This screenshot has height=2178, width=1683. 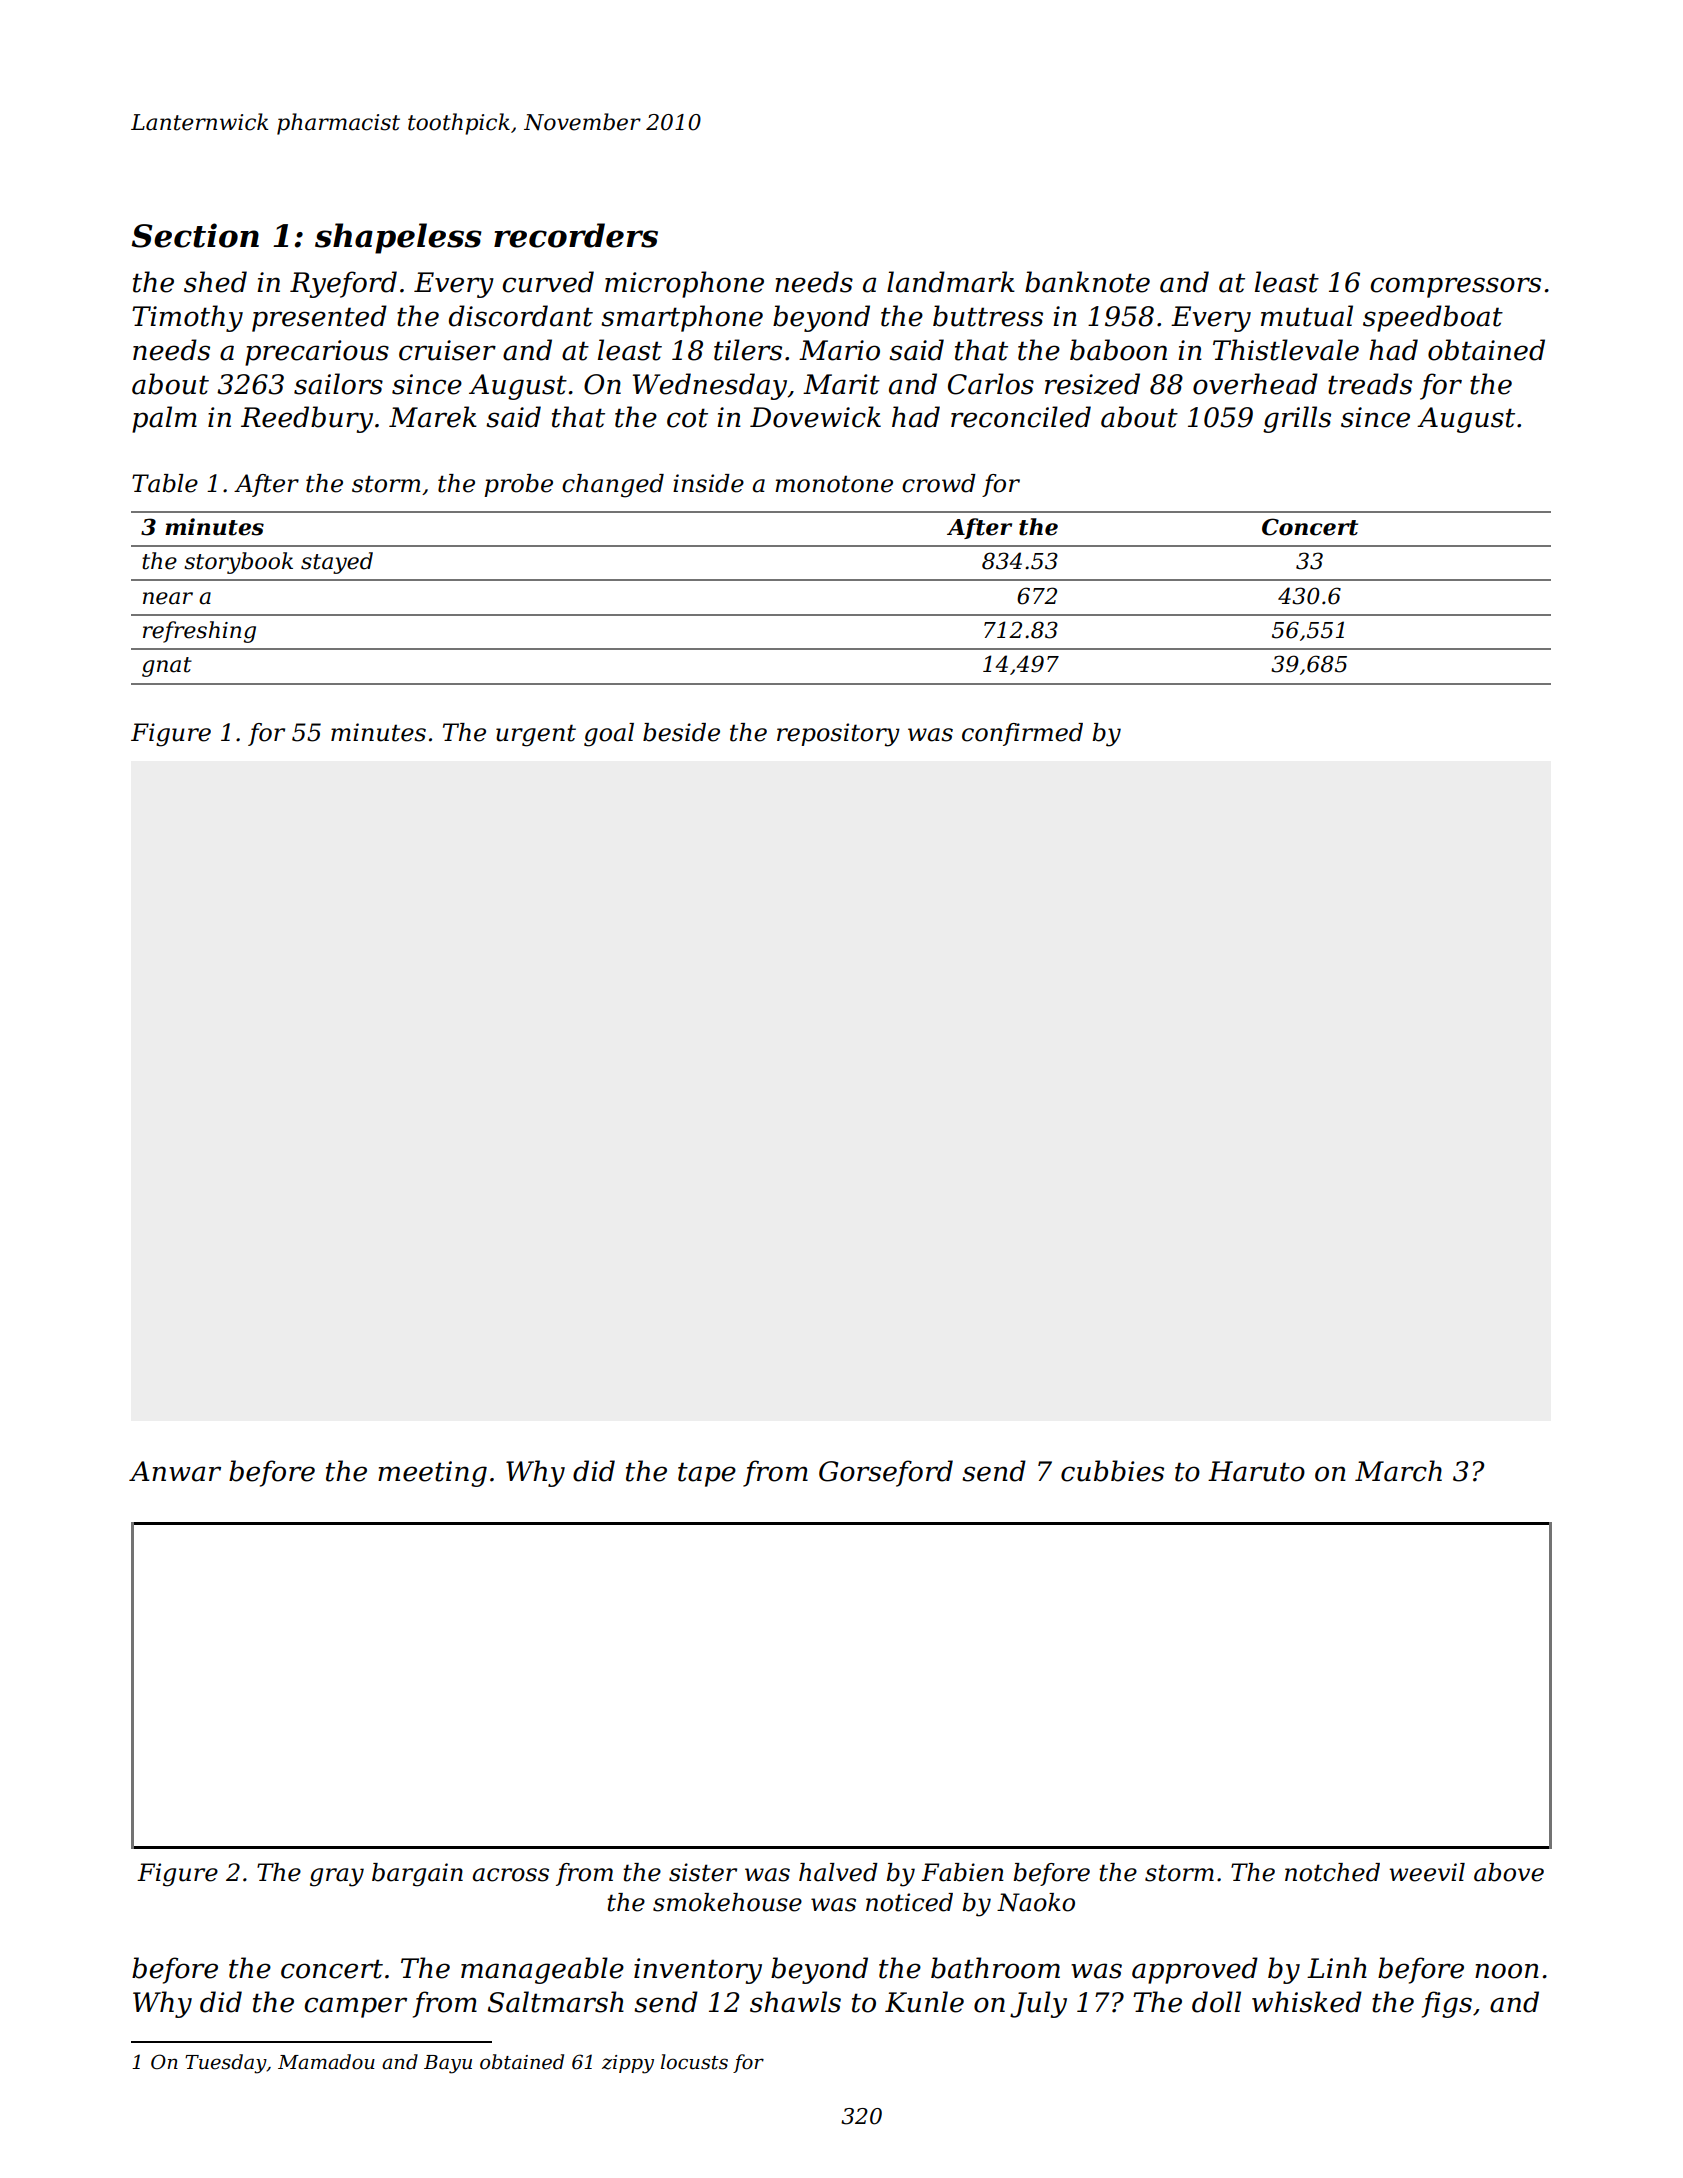 What do you see at coordinates (226, 2064) in the screenshot?
I see `Tuesday` at bounding box center [226, 2064].
